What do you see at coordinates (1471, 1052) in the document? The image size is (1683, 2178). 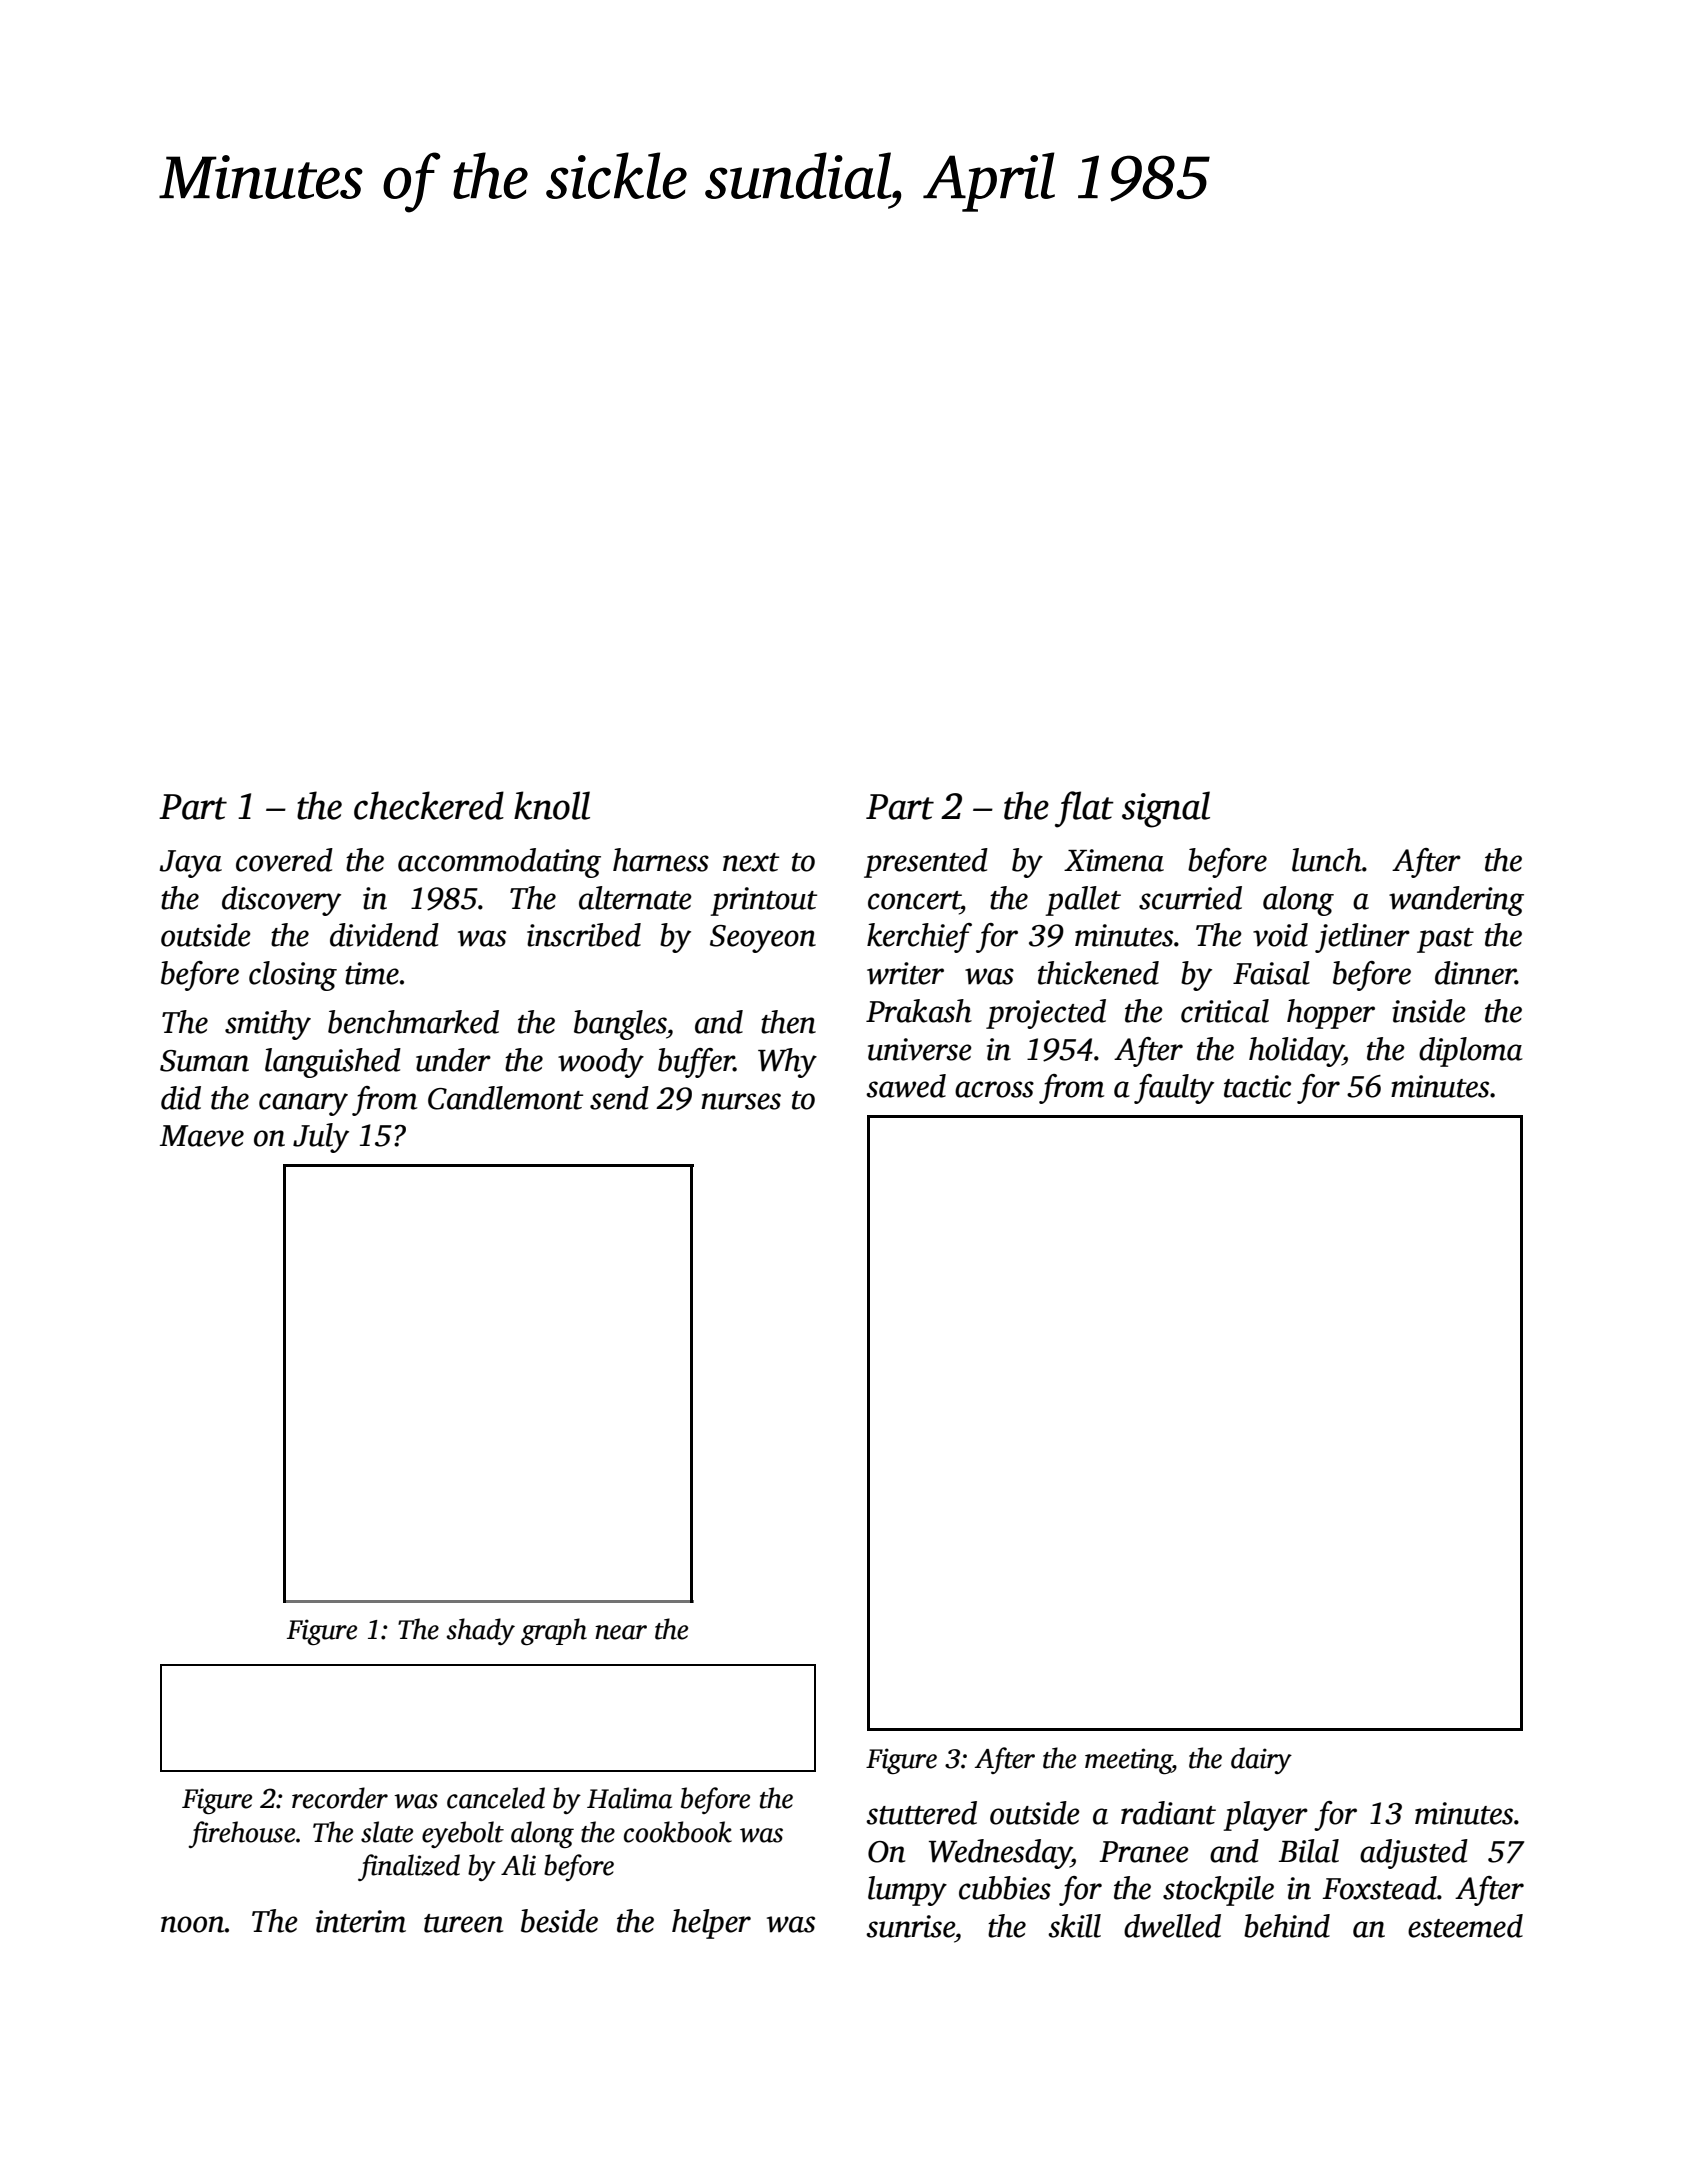 I see `diploma` at bounding box center [1471, 1052].
